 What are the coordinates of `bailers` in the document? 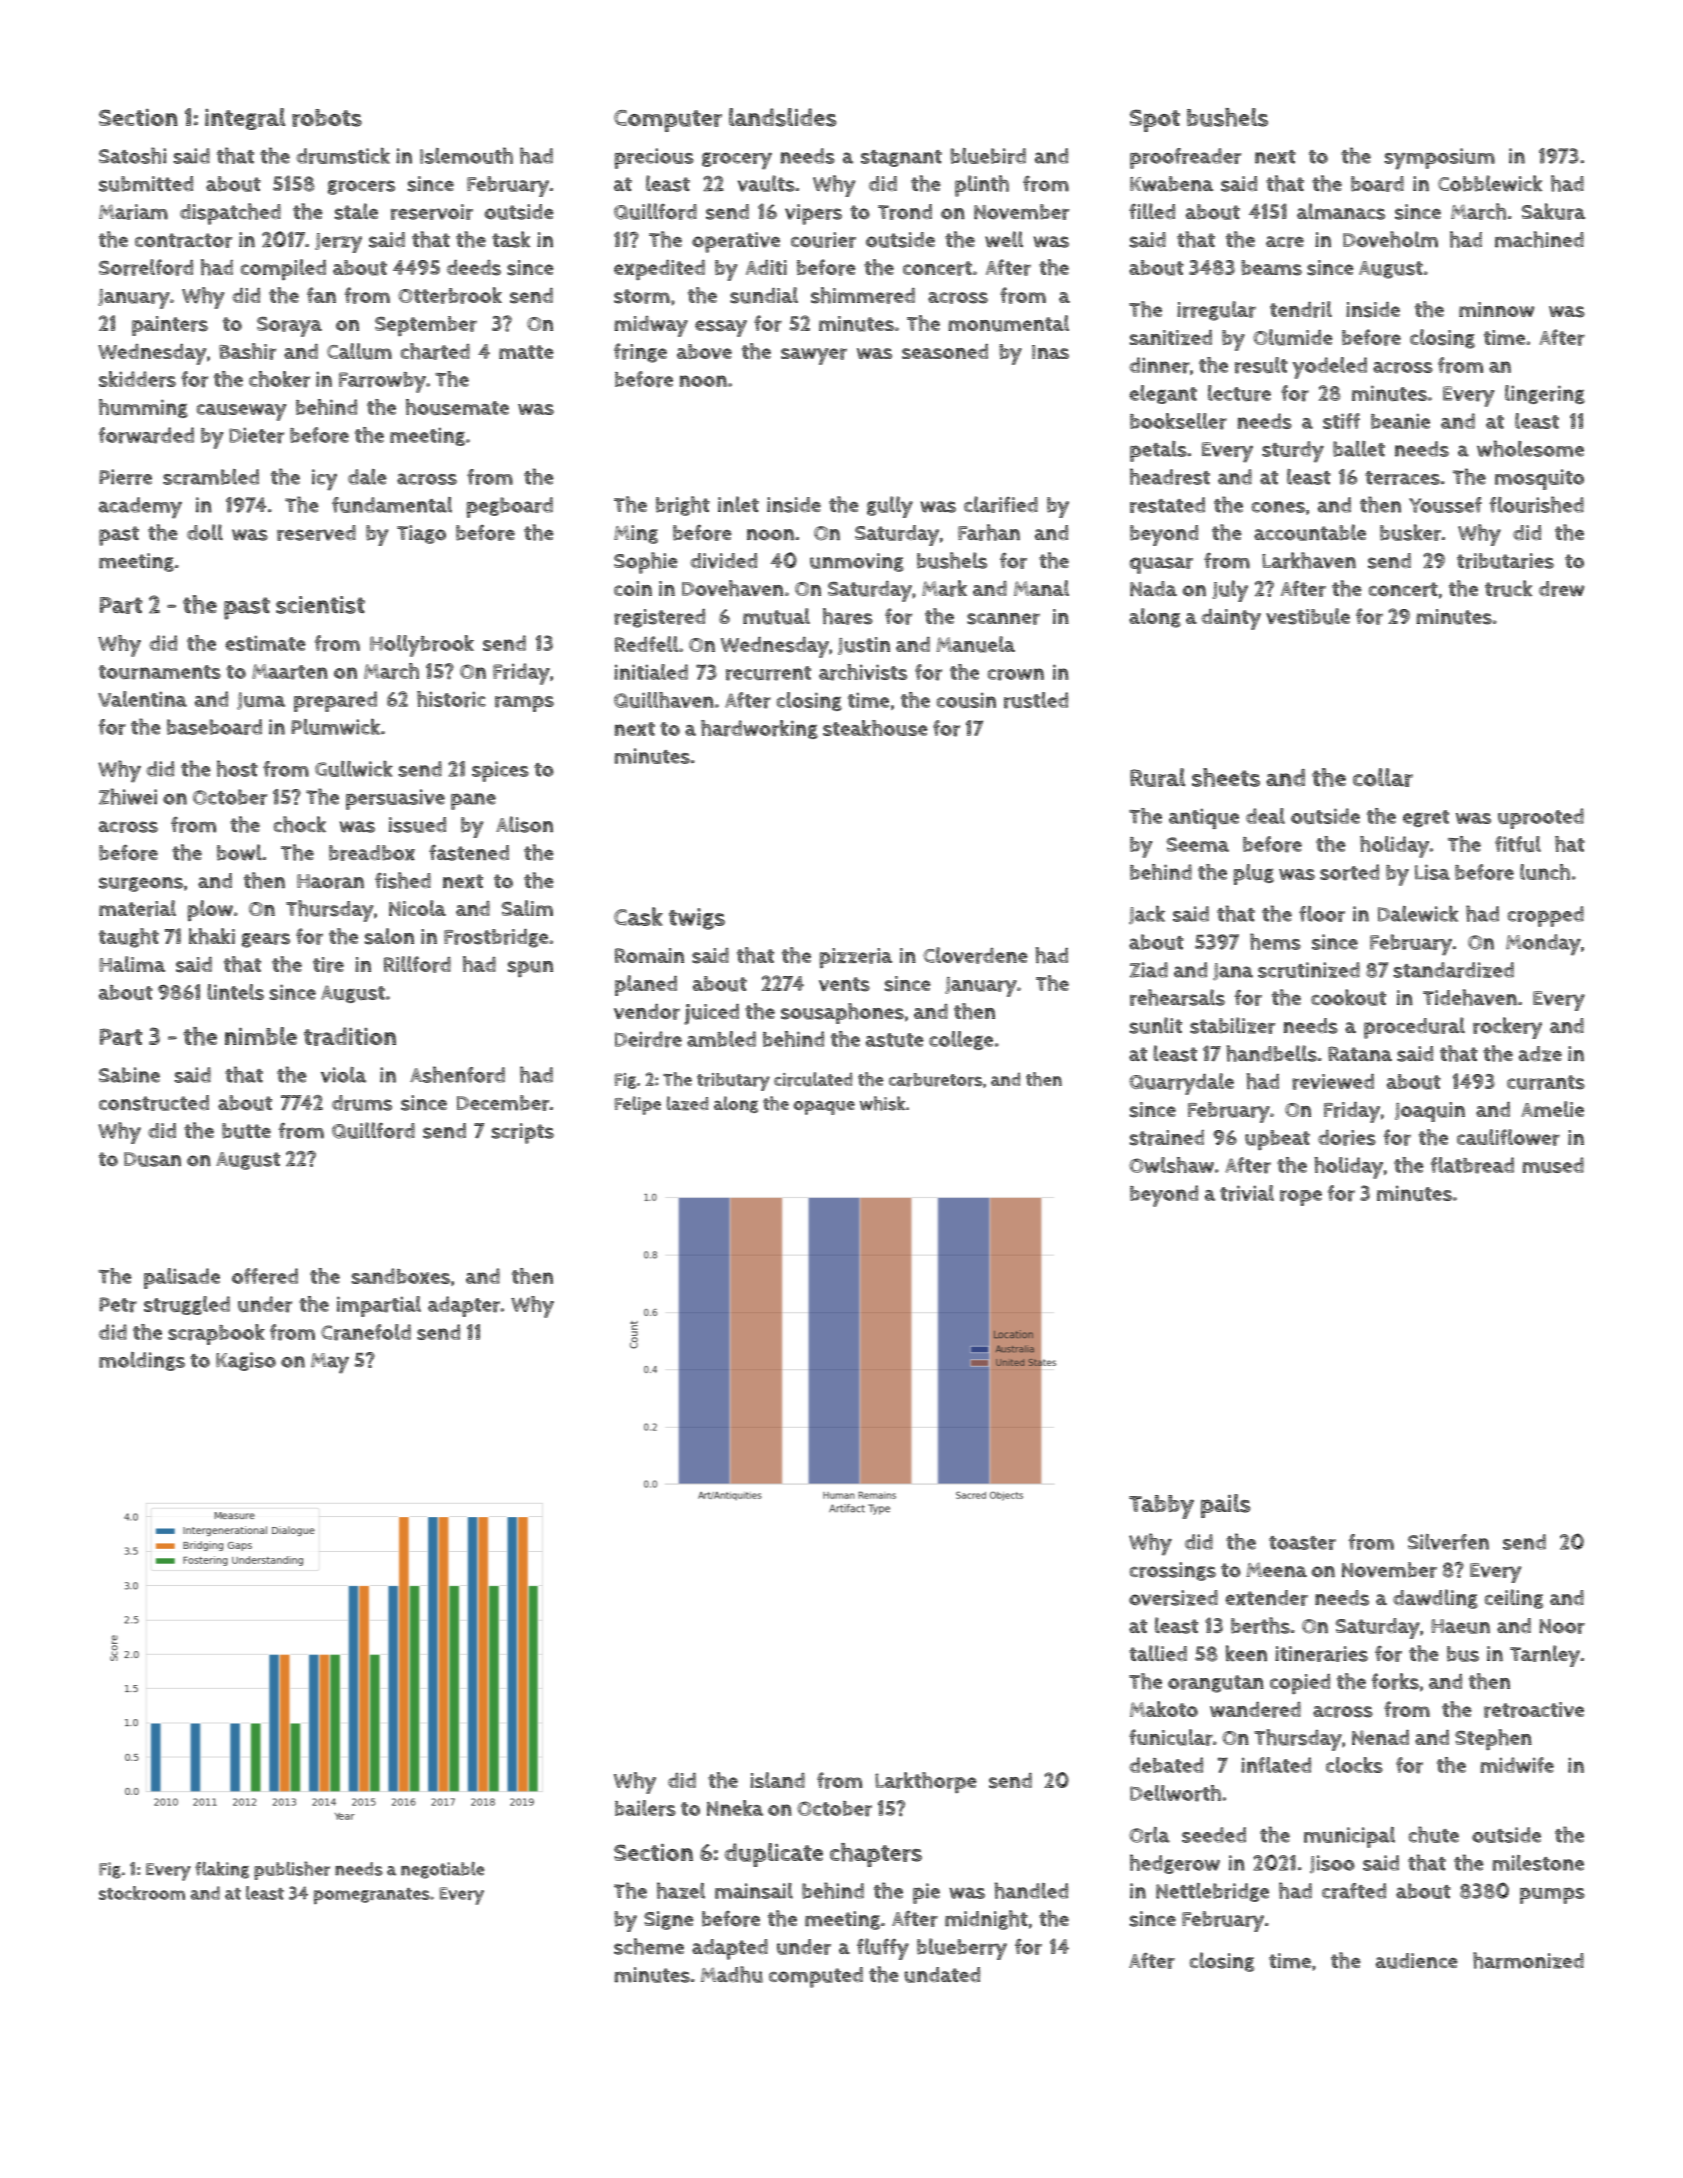 It's located at (645, 1808).
